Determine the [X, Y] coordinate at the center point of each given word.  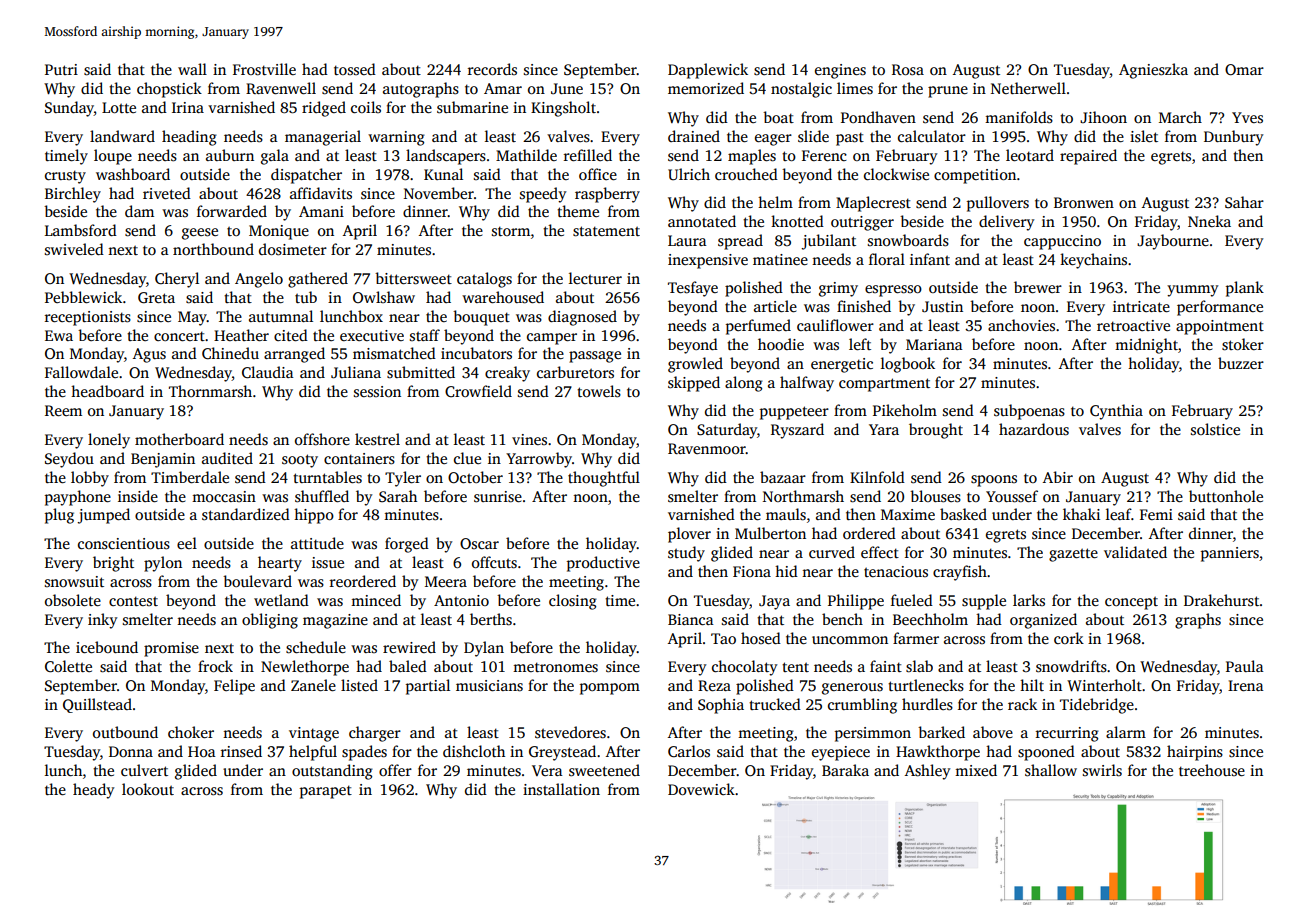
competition [975, 176]
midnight [1146, 346]
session [377, 391]
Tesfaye [693, 289]
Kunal [443, 174]
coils [366, 107]
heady [93, 791]
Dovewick [701, 789]
